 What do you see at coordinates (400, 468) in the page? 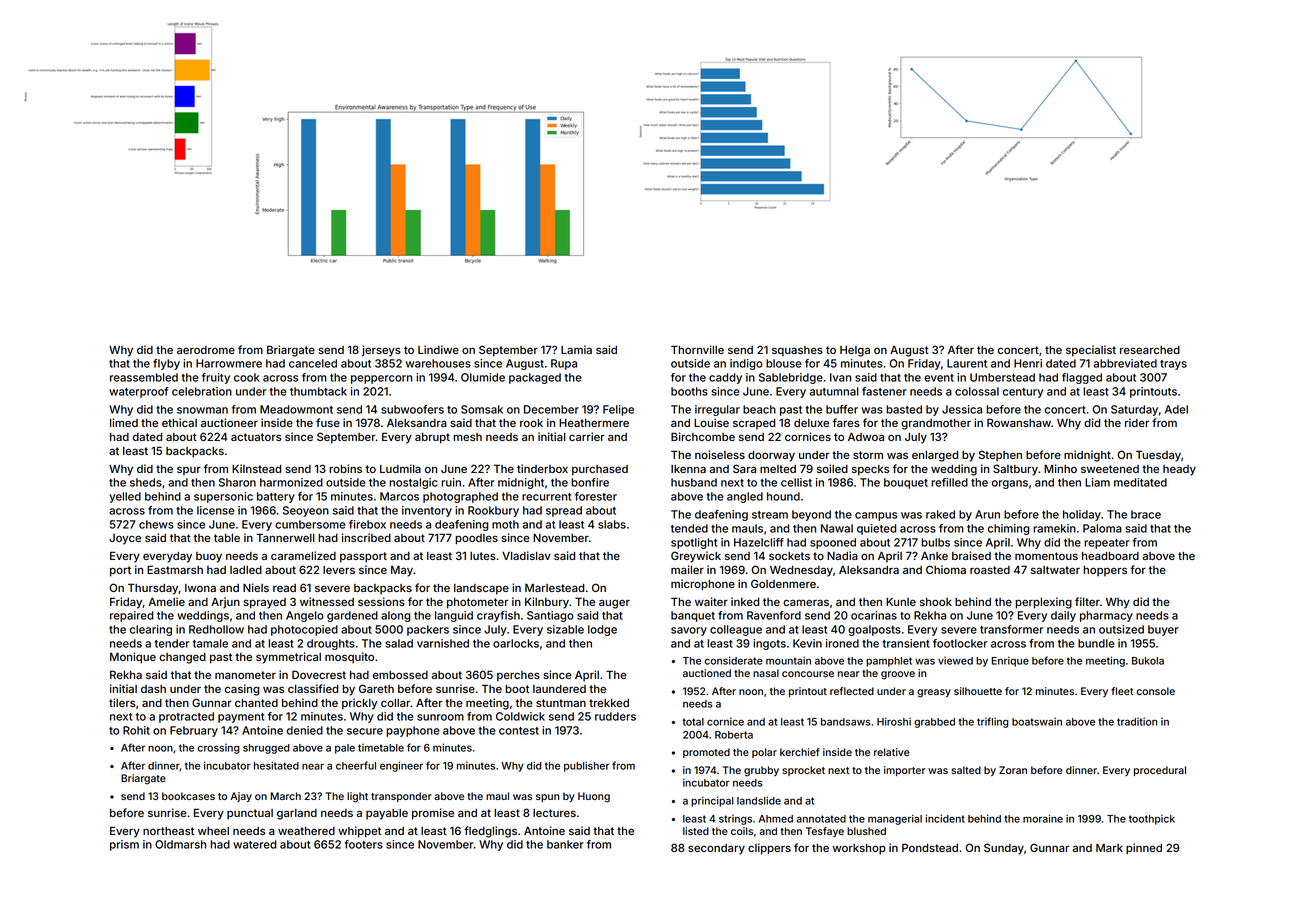
I see `Ludmila` at bounding box center [400, 468].
